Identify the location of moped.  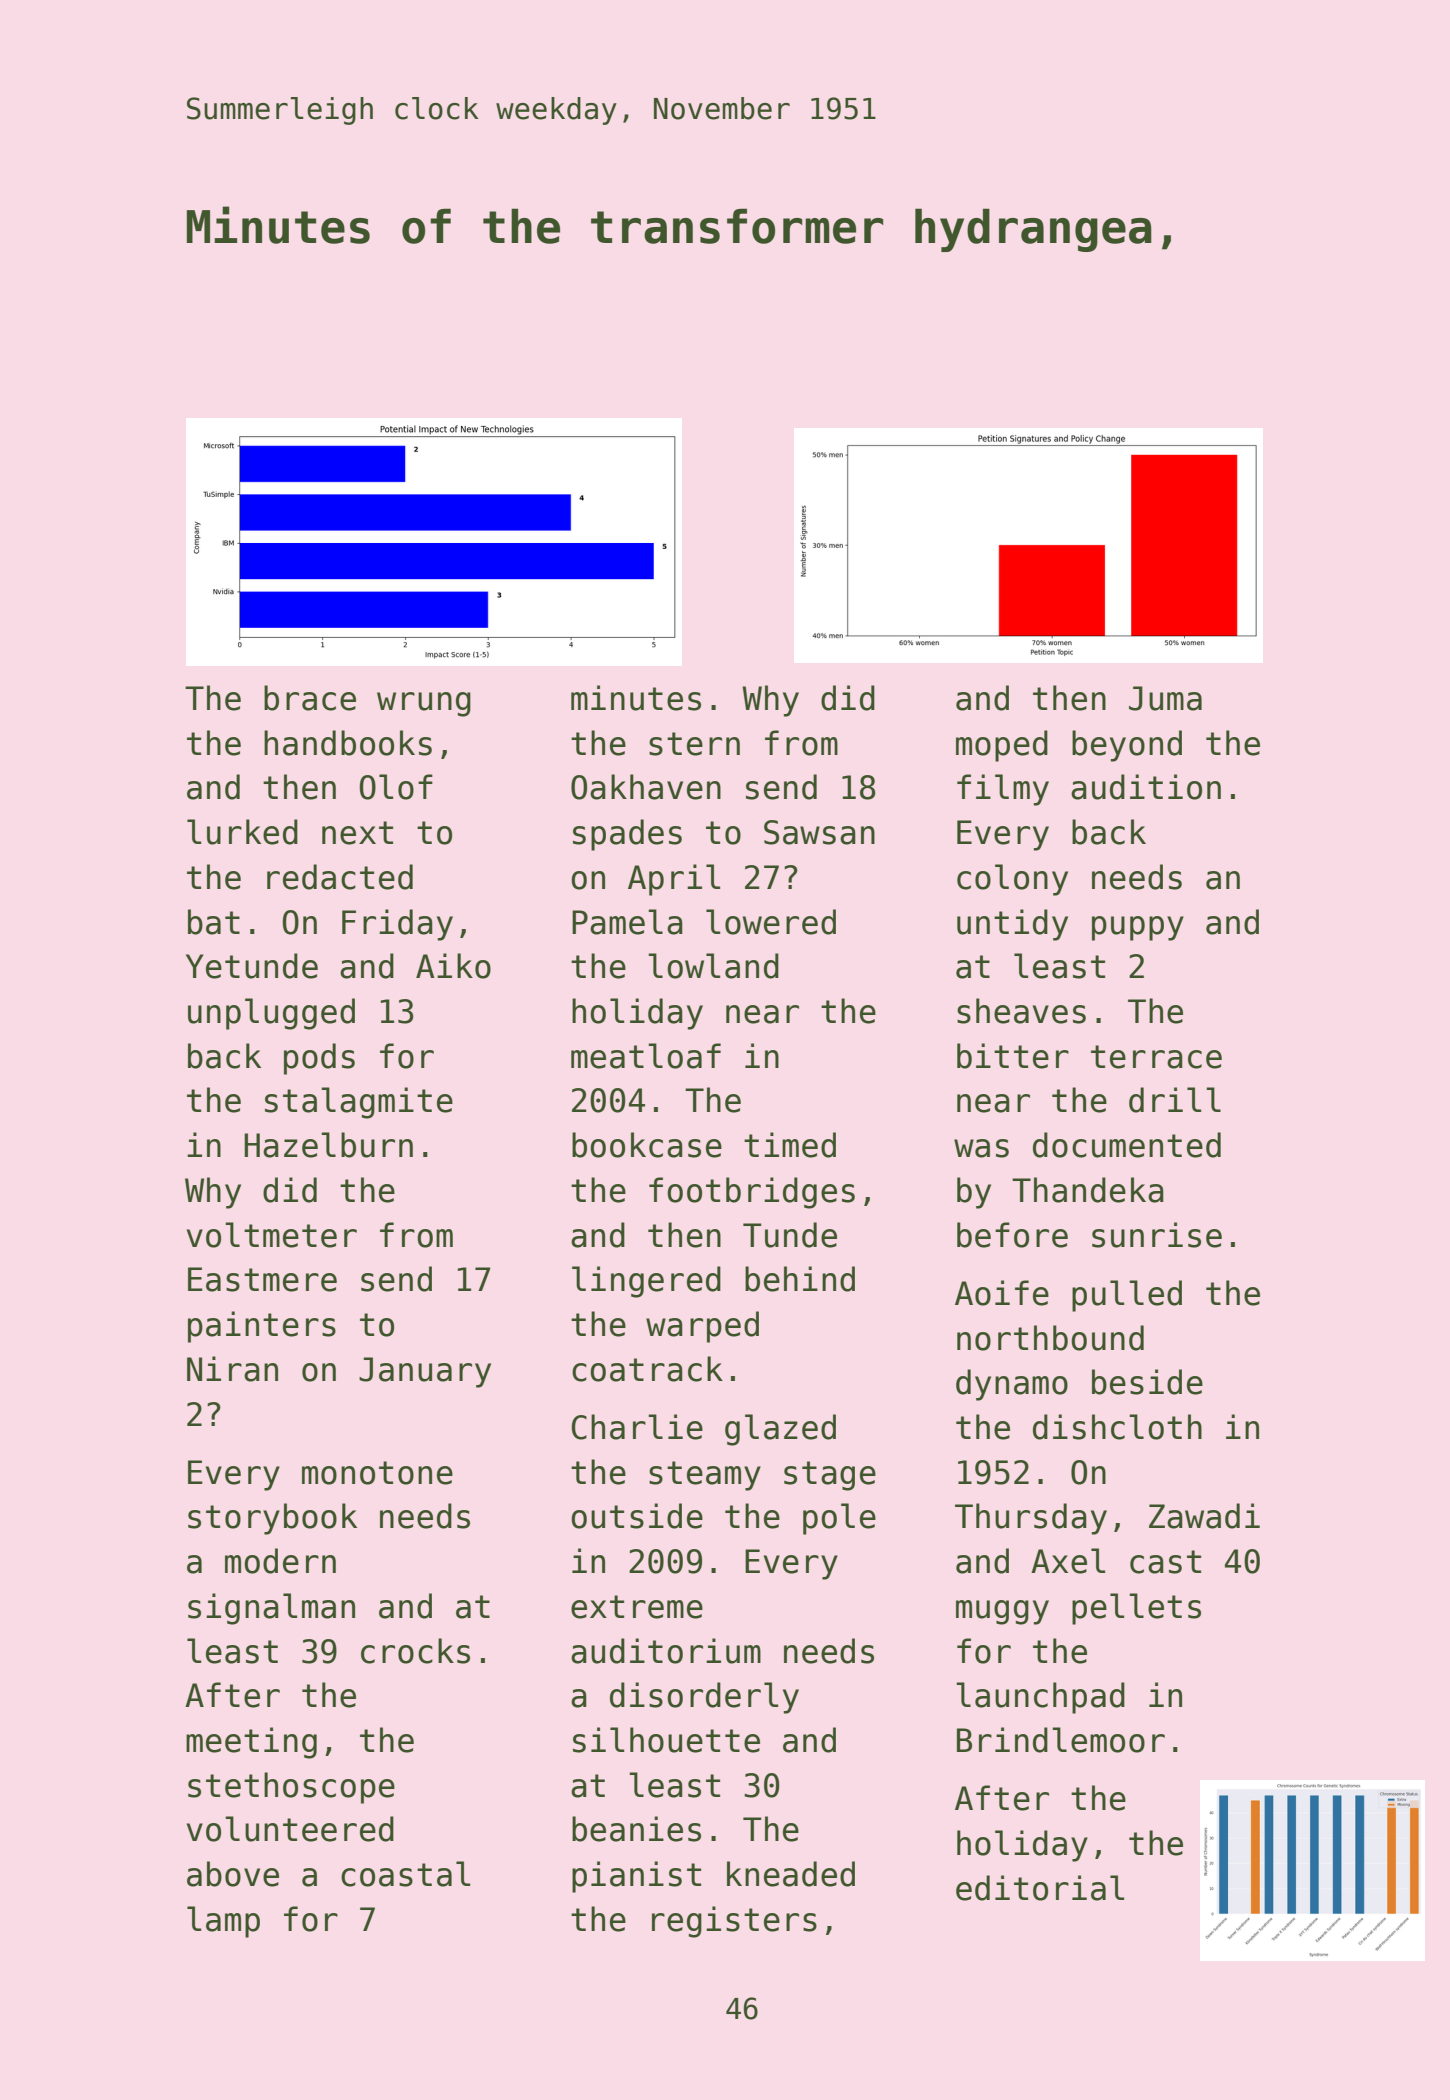
(1002, 746).
